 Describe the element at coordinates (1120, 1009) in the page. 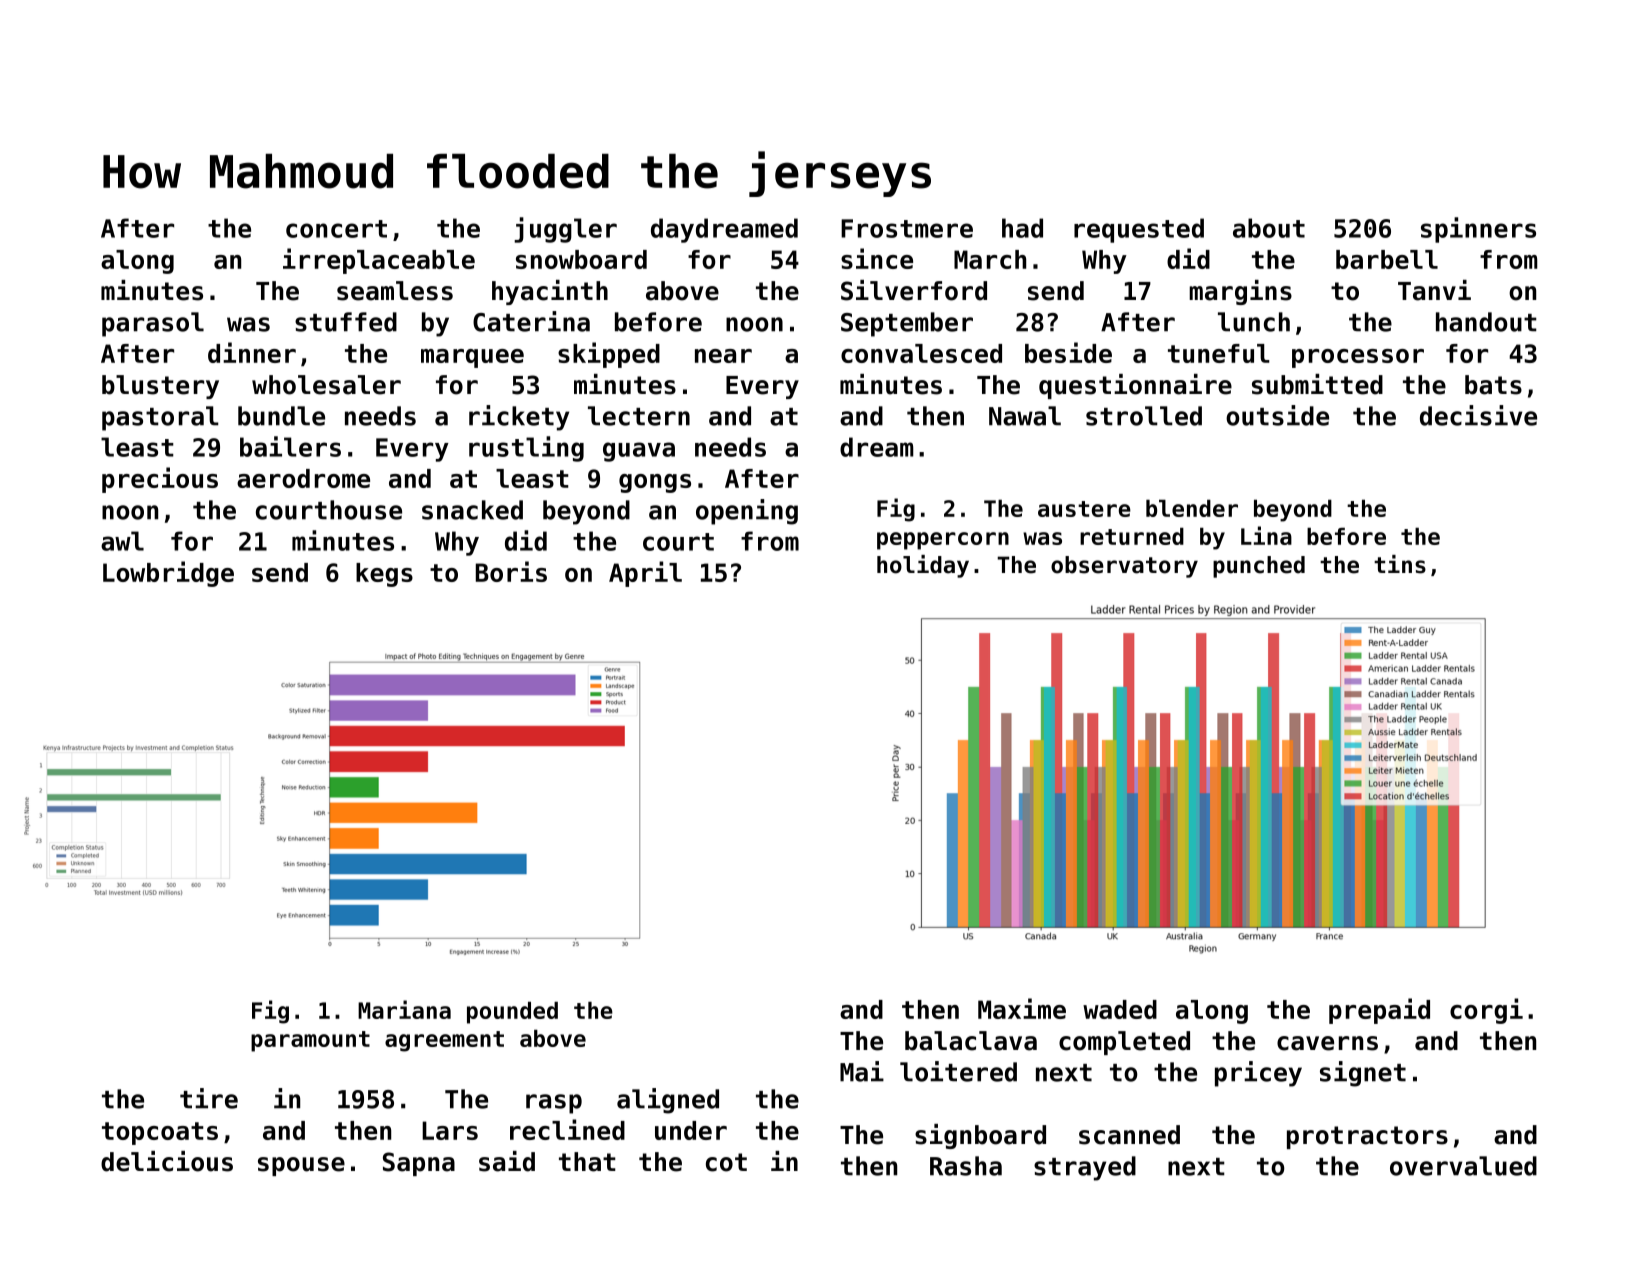

I see `waded` at that location.
